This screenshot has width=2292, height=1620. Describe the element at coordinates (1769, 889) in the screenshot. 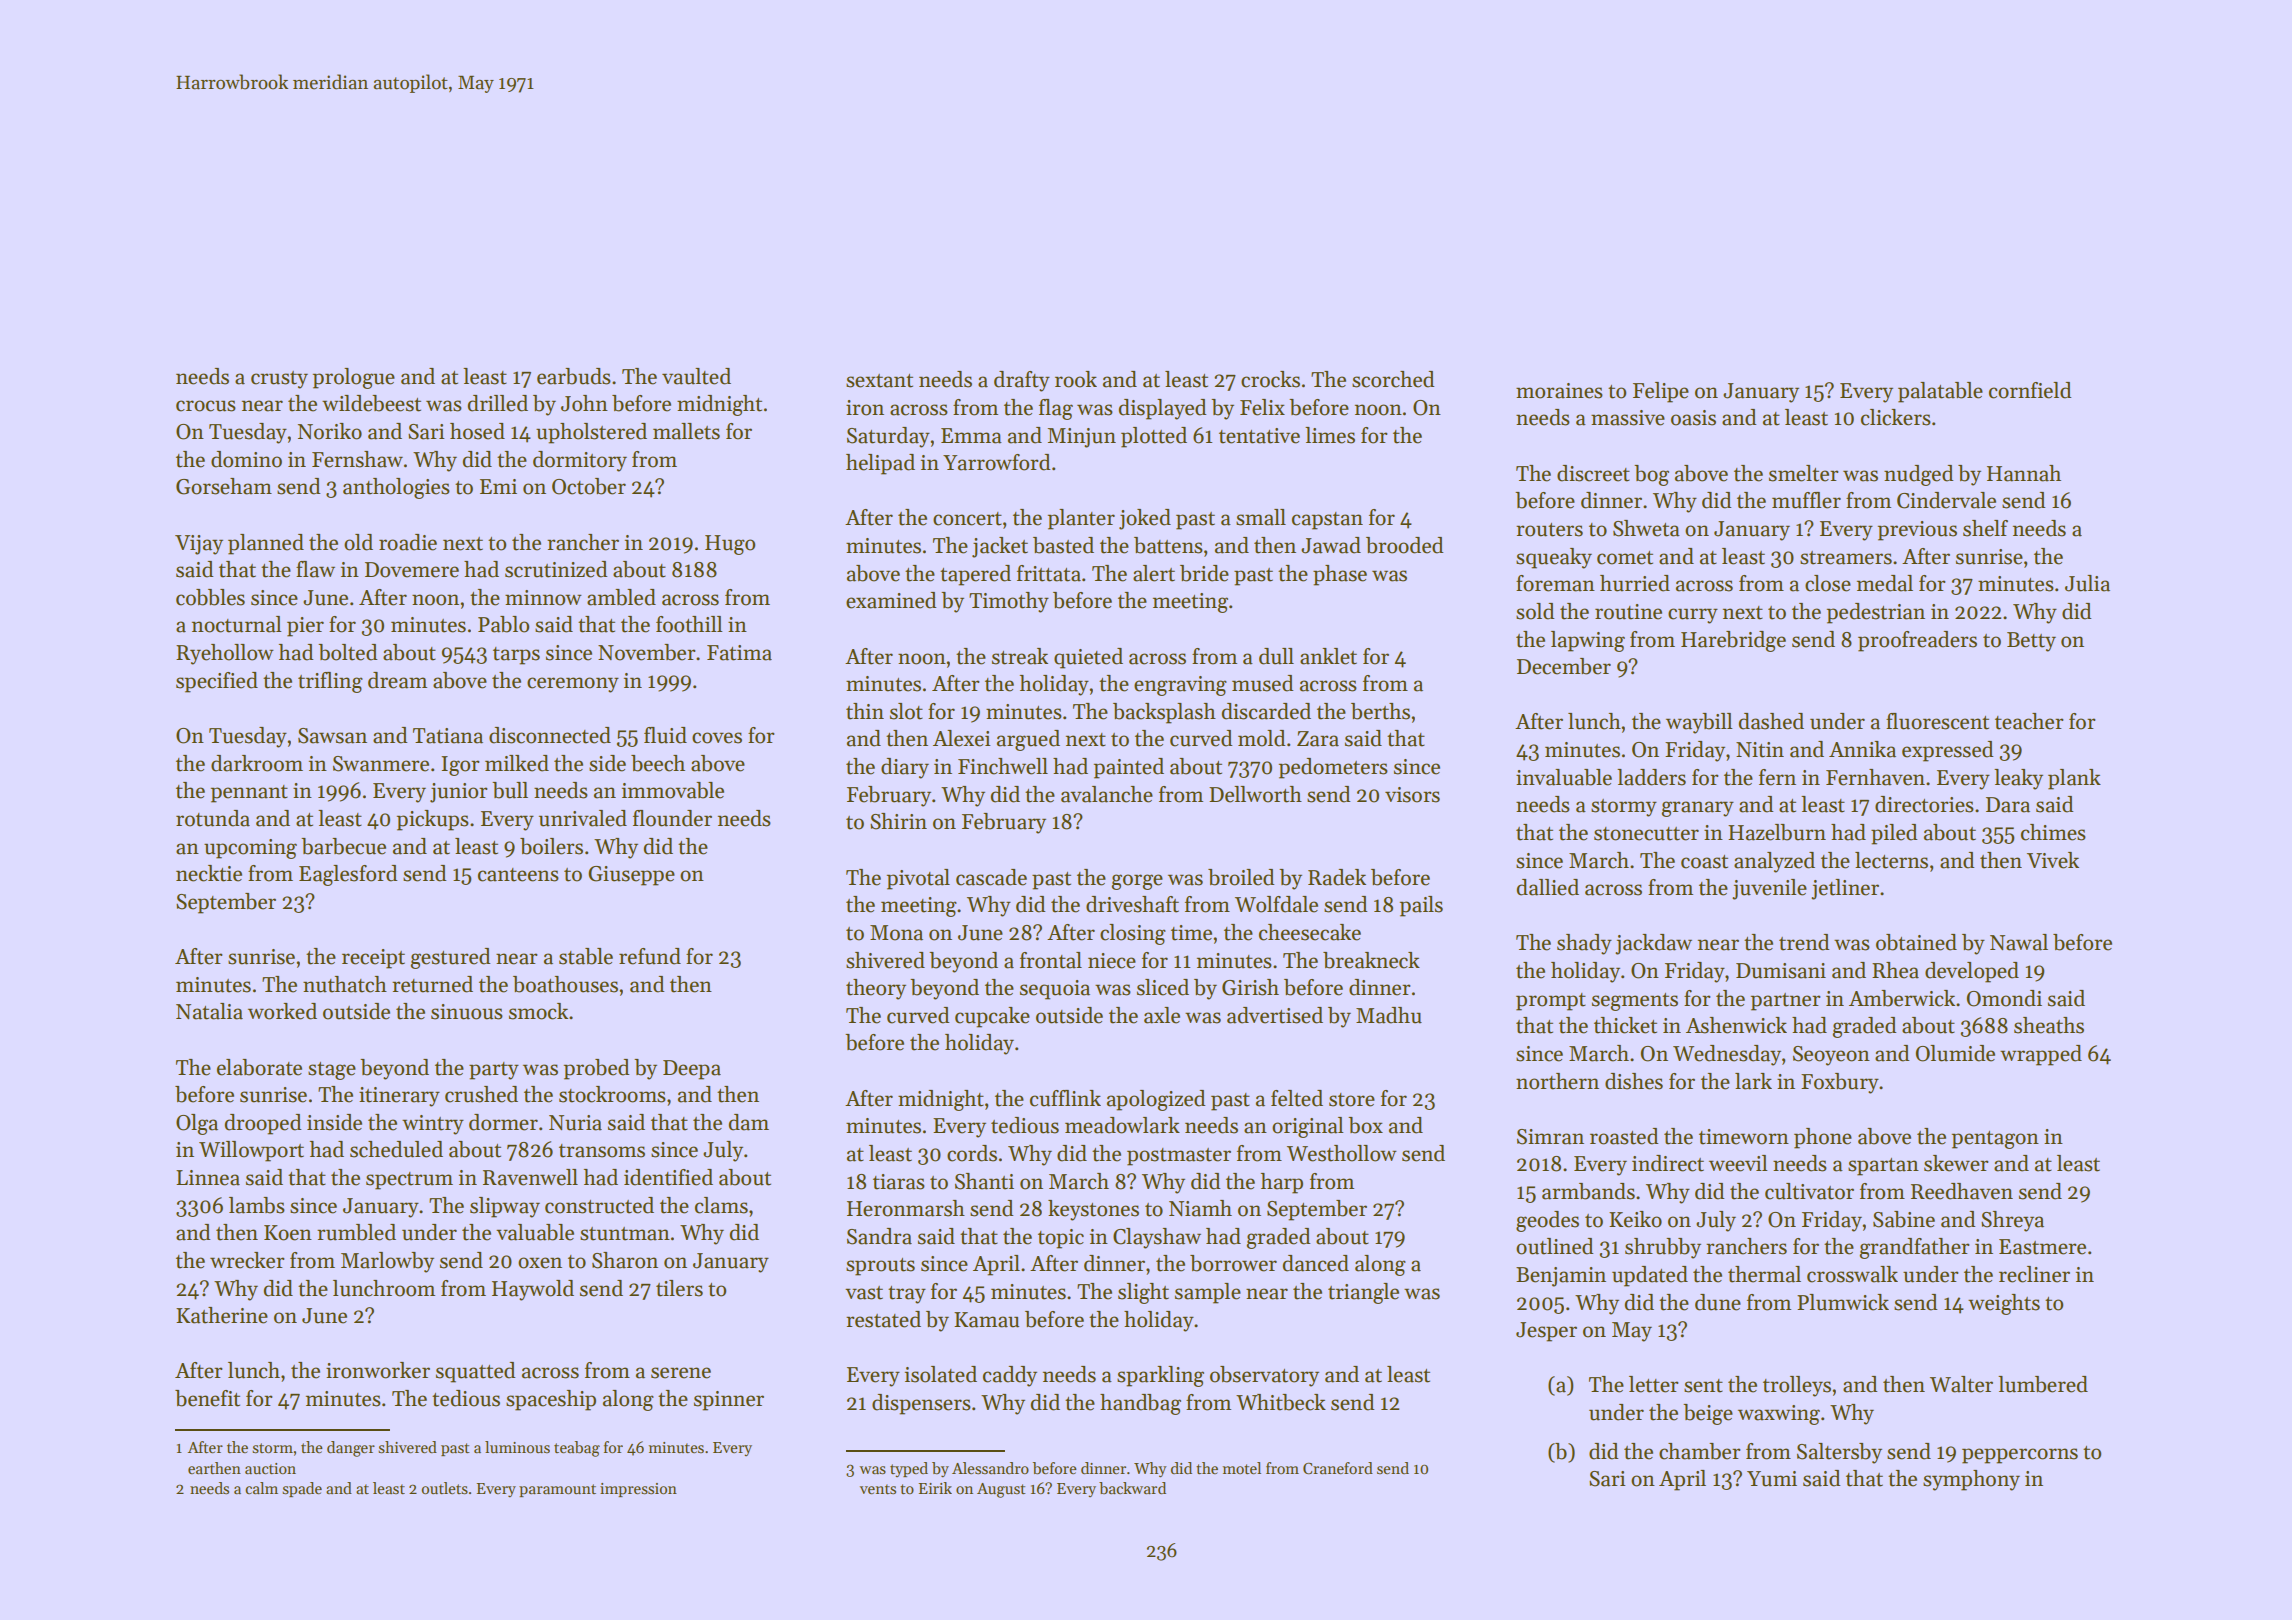

I see `juvenile` at that location.
